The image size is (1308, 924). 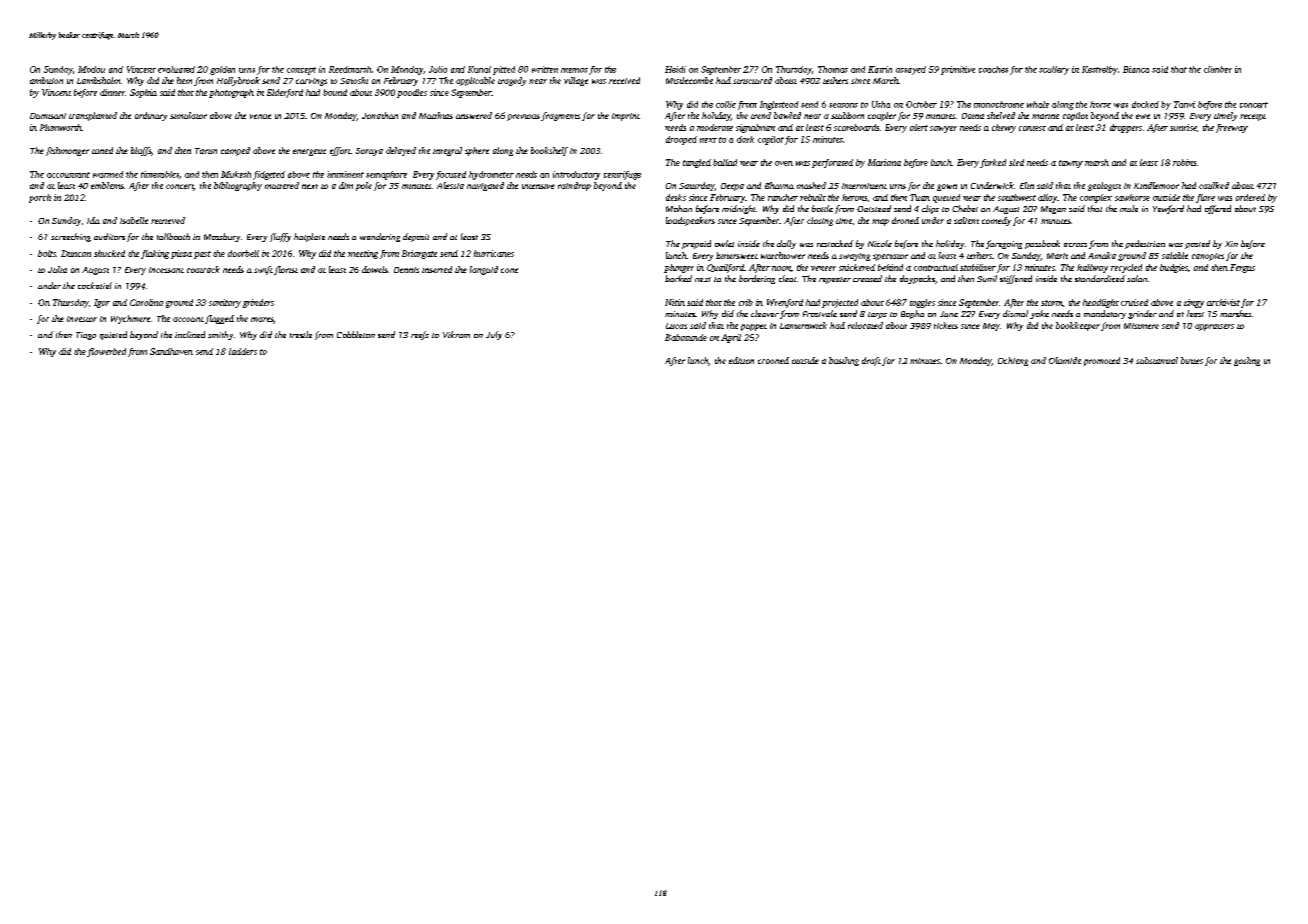 I want to click on Modou, so click(x=91, y=69).
